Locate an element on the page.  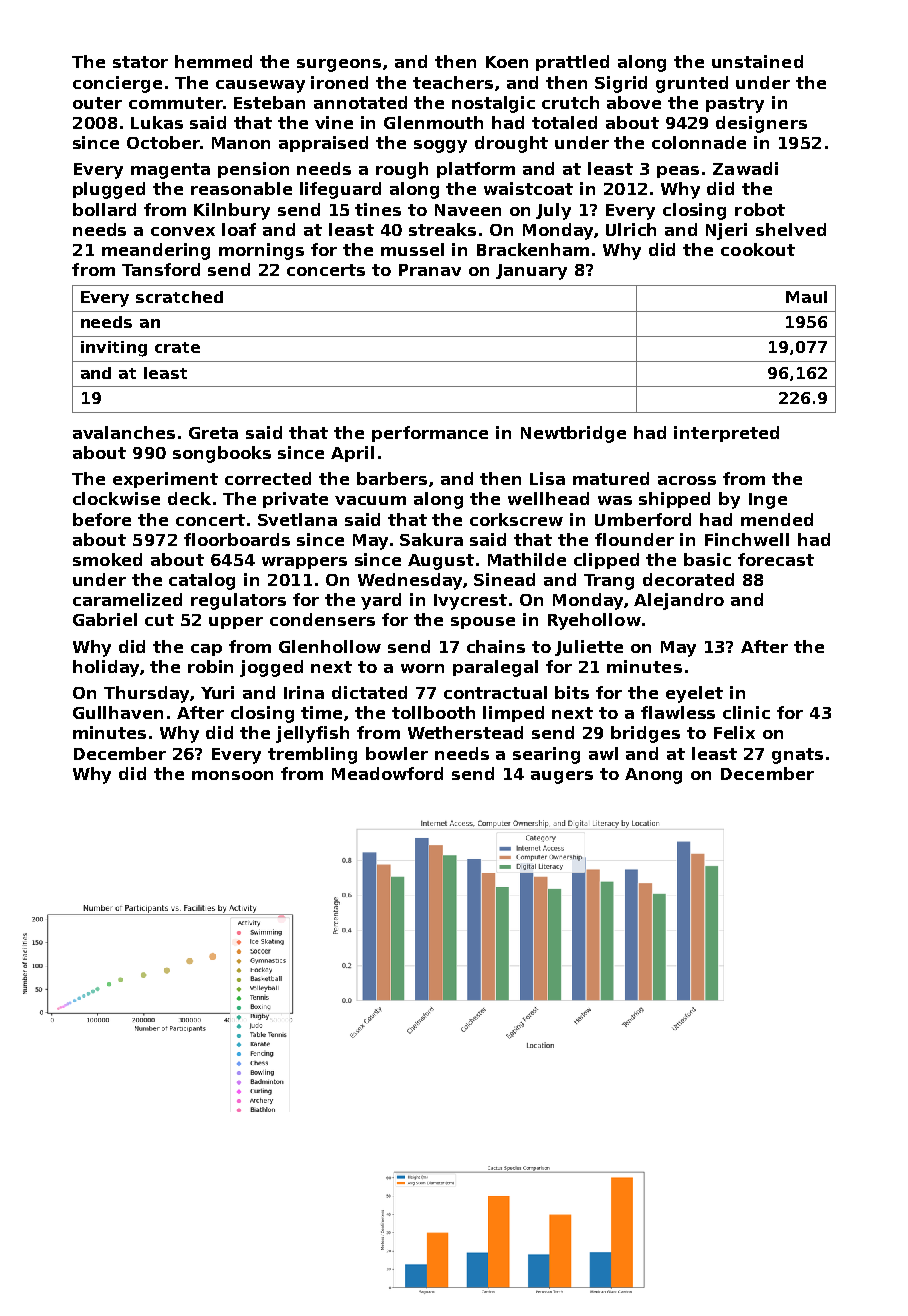
stator is located at coordinates (140, 62).
